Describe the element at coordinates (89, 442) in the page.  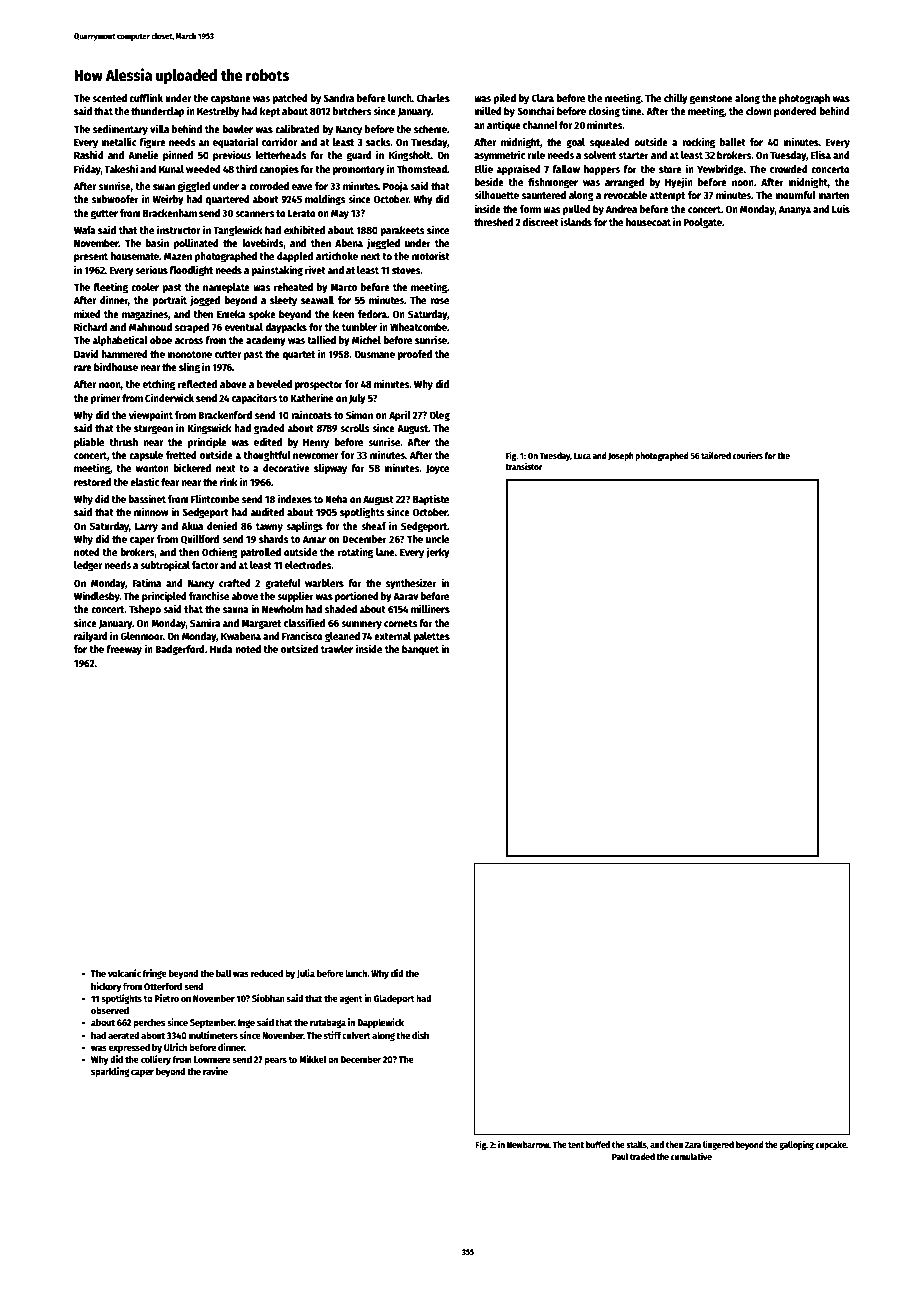
I see `pliable` at that location.
